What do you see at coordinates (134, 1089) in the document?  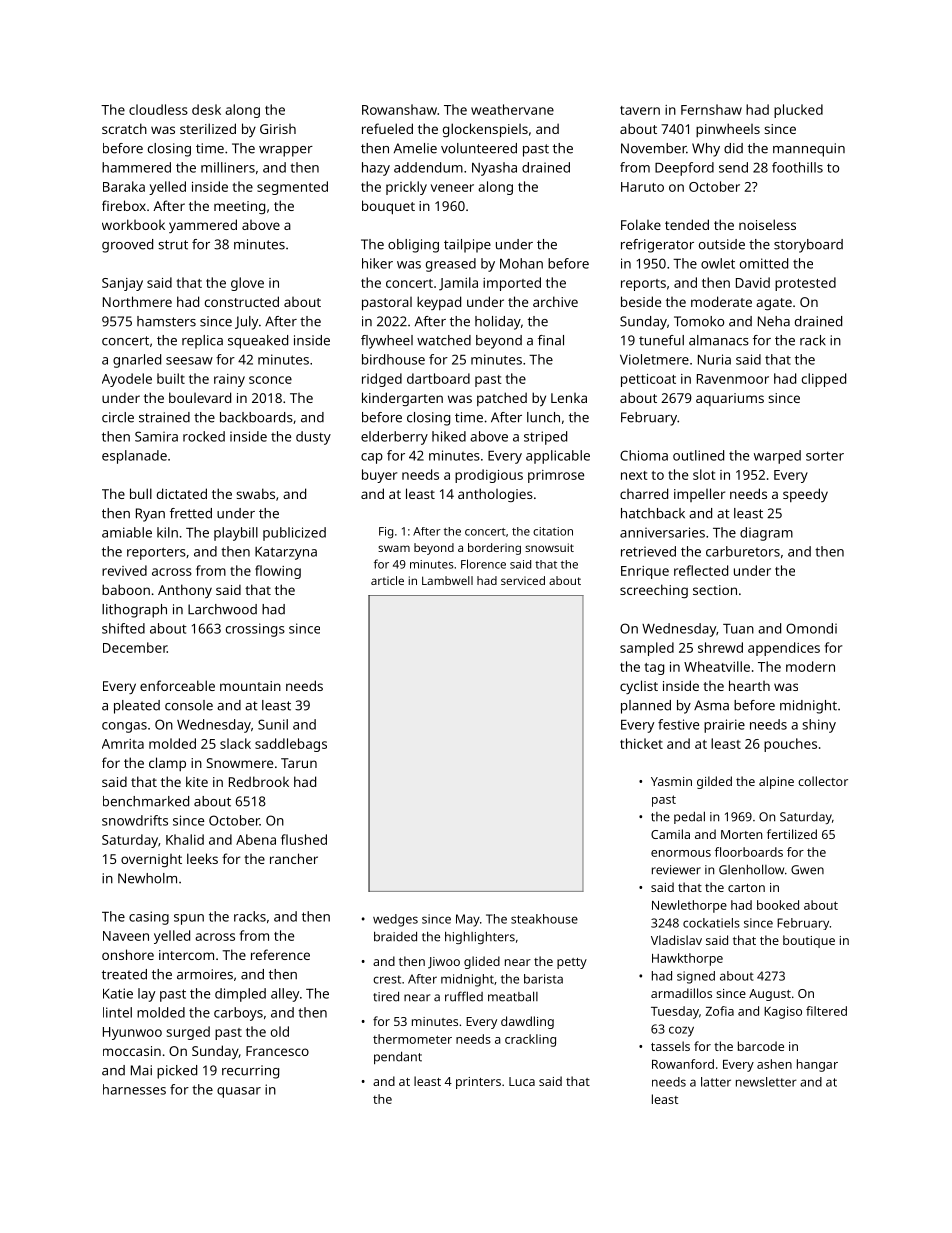 I see `harnesses` at bounding box center [134, 1089].
